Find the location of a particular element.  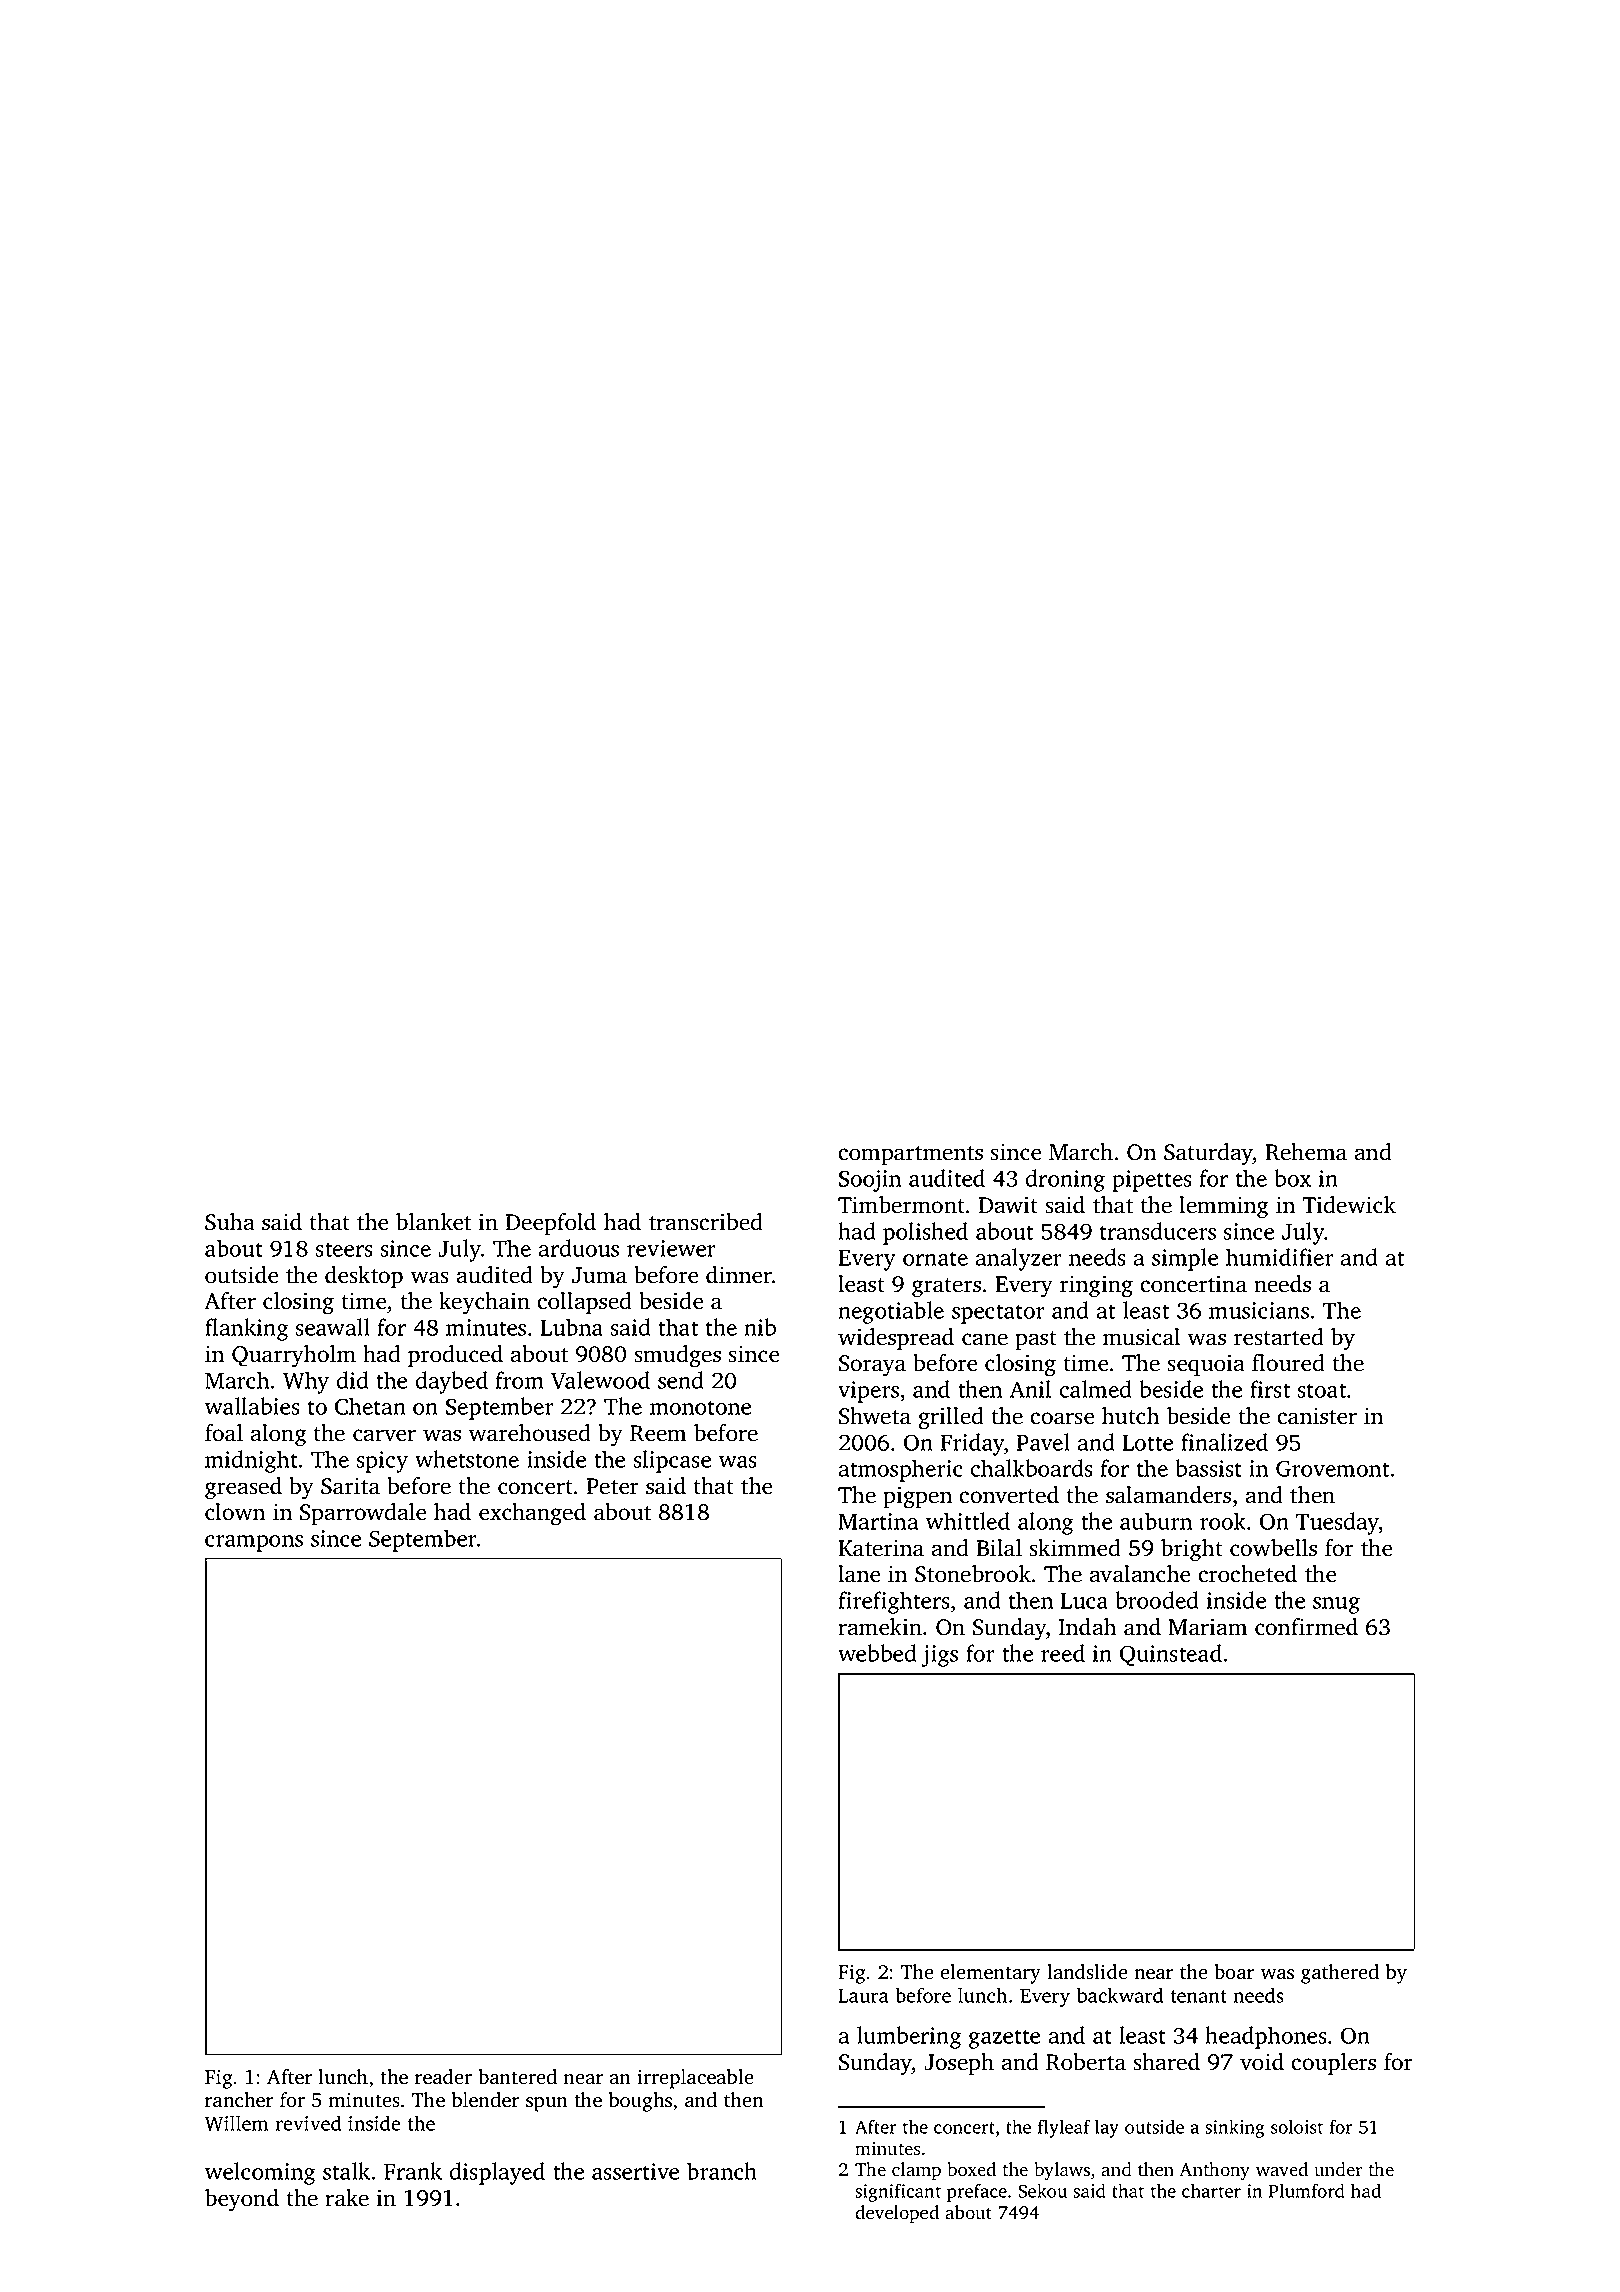

Valewood is located at coordinates (600, 1380).
